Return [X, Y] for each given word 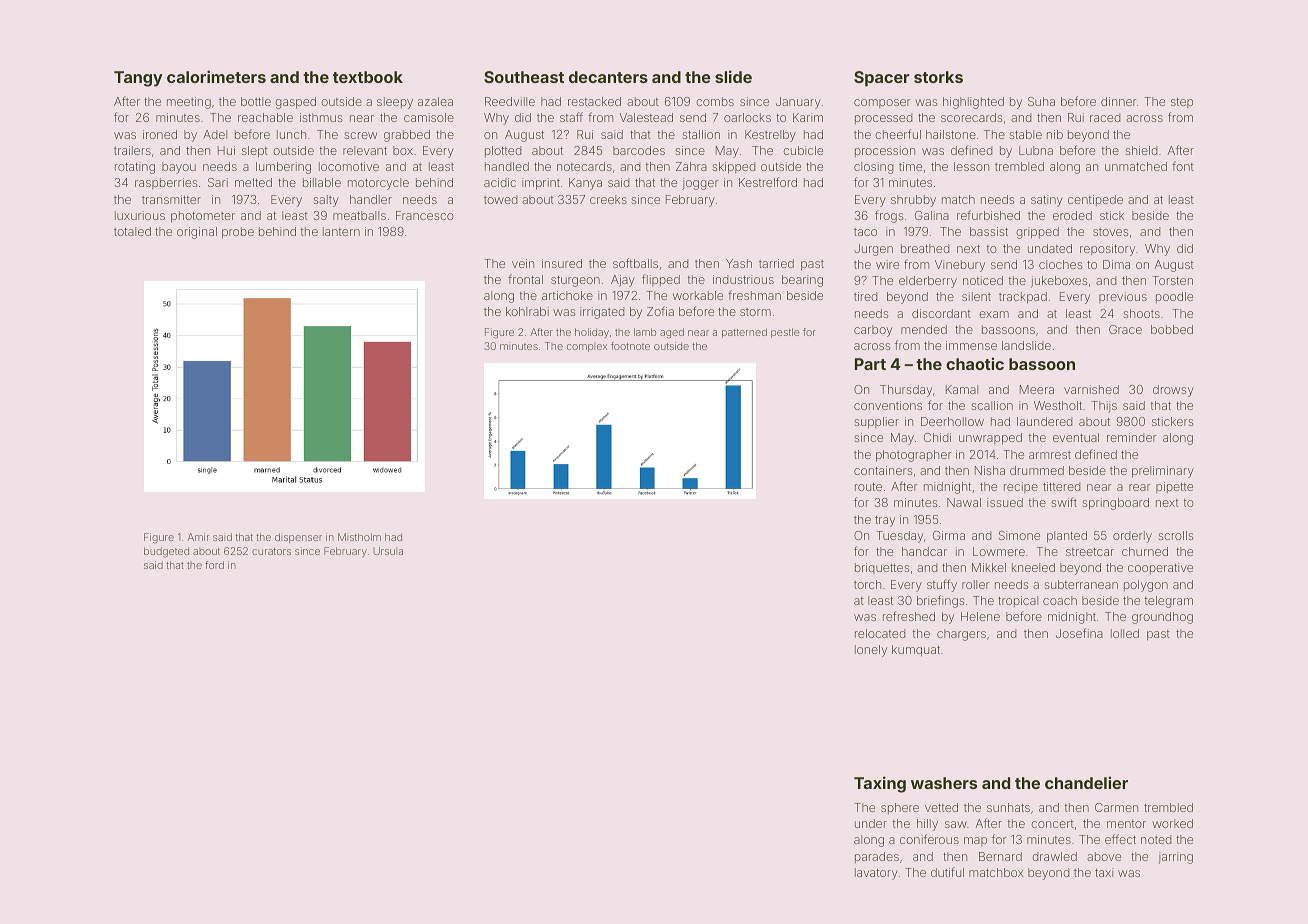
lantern [341, 231]
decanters [608, 77]
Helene [980, 616]
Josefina [1079, 633]
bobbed [1172, 329]
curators [271, 551]
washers [944, 783]
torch [867, 584]
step [1182, 103]
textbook [368, 77]
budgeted [166, 552]
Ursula [388, 551]
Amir [198, 537]
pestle [785, 333]
